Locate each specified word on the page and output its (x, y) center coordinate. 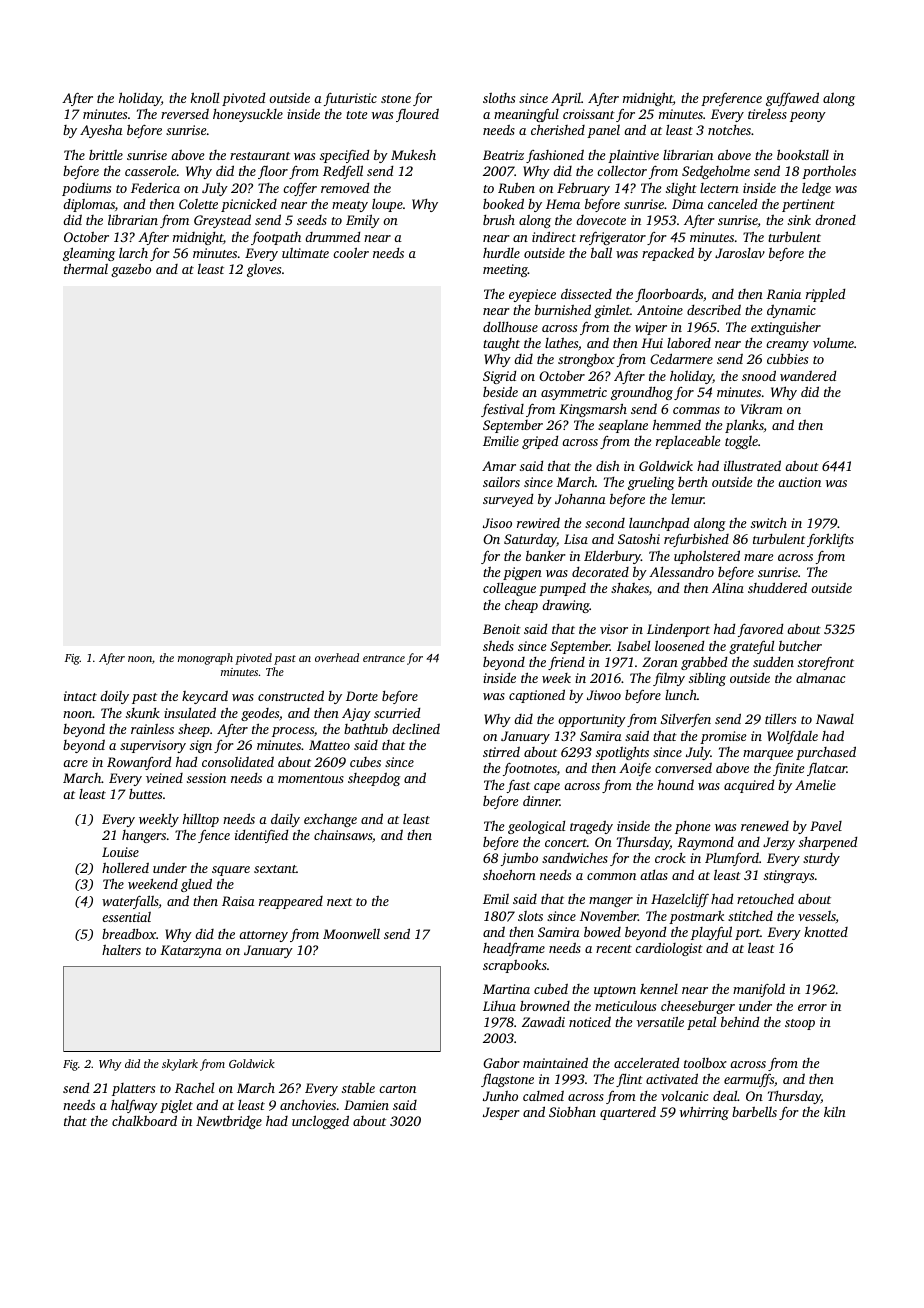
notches (729, 130)
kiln (835, 1111)
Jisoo (497, 523)
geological (536, 827)
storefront (826, 663)
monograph (205, 659)
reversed (185, 114)
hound (675, 784)
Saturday (530, 540)
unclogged (320, 1122)
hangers (144, 836)
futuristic (350, 99)
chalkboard (144, 1120)
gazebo (131, 270)
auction (799, 482)
